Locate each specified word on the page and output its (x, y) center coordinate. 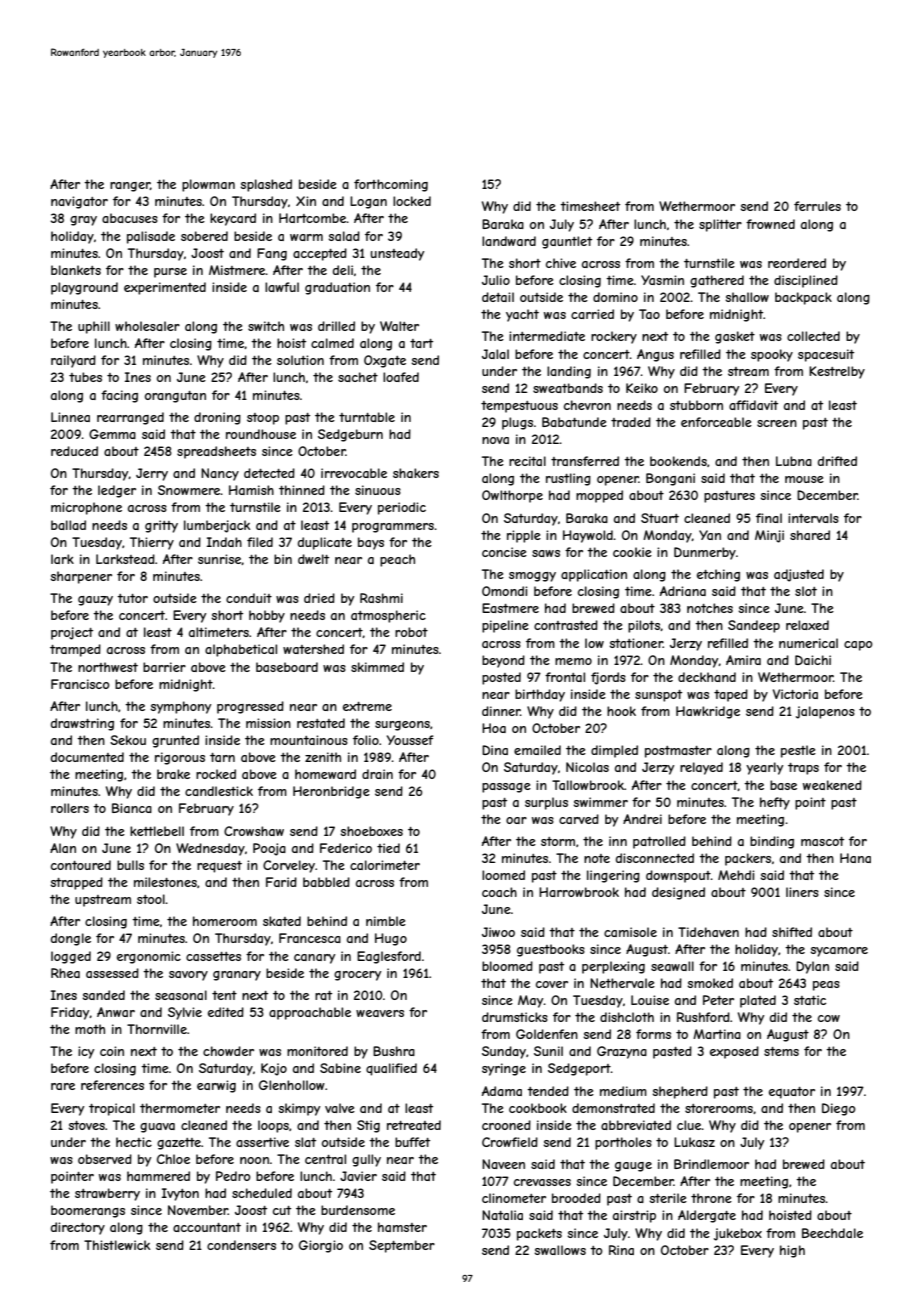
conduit (249, 598)
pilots (644, 626)
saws (546, 553)
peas (826, 986)
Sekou (128, 740)
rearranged (130, 418)
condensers (241, 1245)
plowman (208, 185)
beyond (503, 661)
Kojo (274, 1069)
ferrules (817, 206)
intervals (813, 518)
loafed (401, 377)
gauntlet (567, 242)
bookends (678, 461)
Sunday (504, 1052)
